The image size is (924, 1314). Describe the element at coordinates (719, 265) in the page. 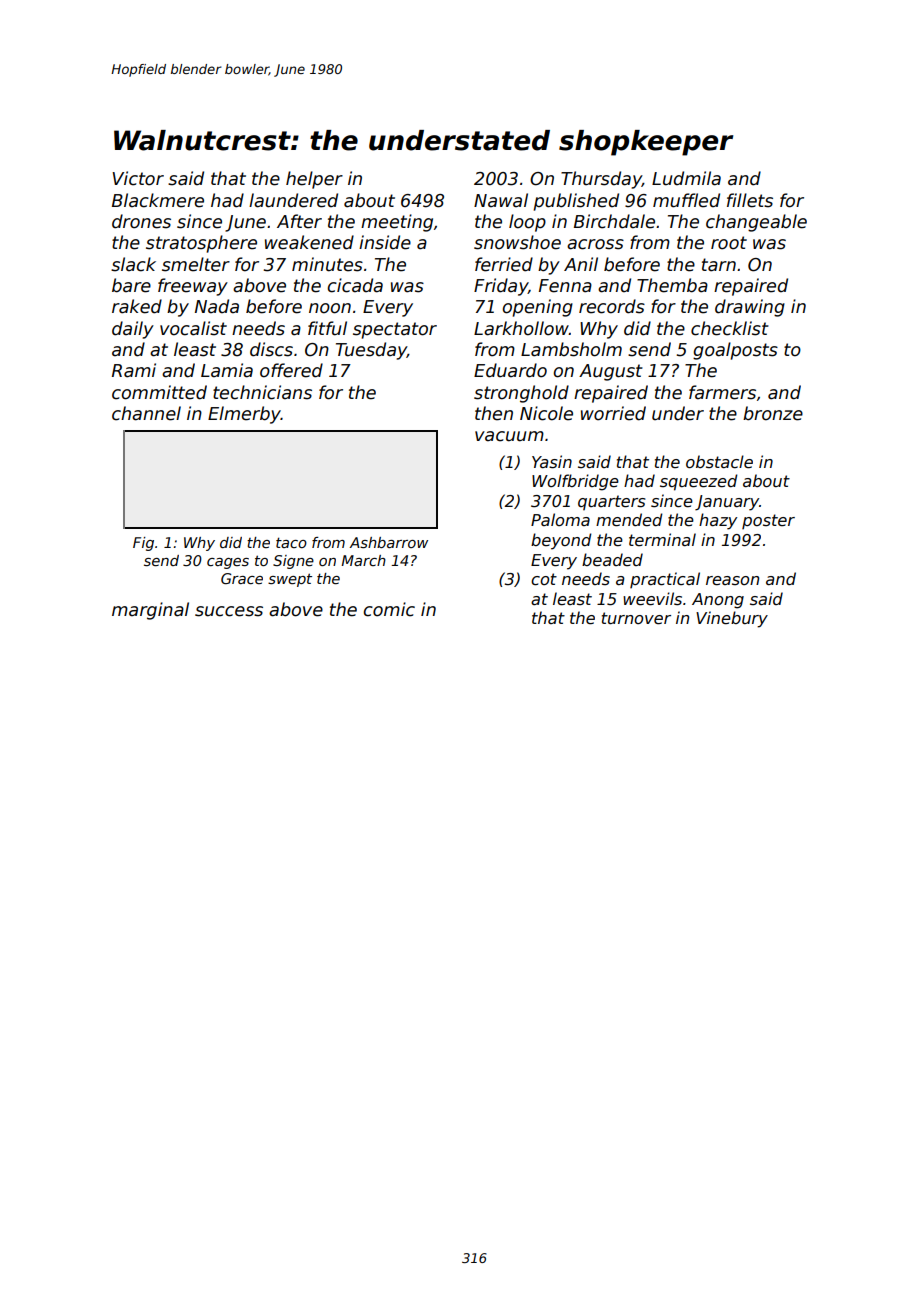

I see `tarn` at that location.
